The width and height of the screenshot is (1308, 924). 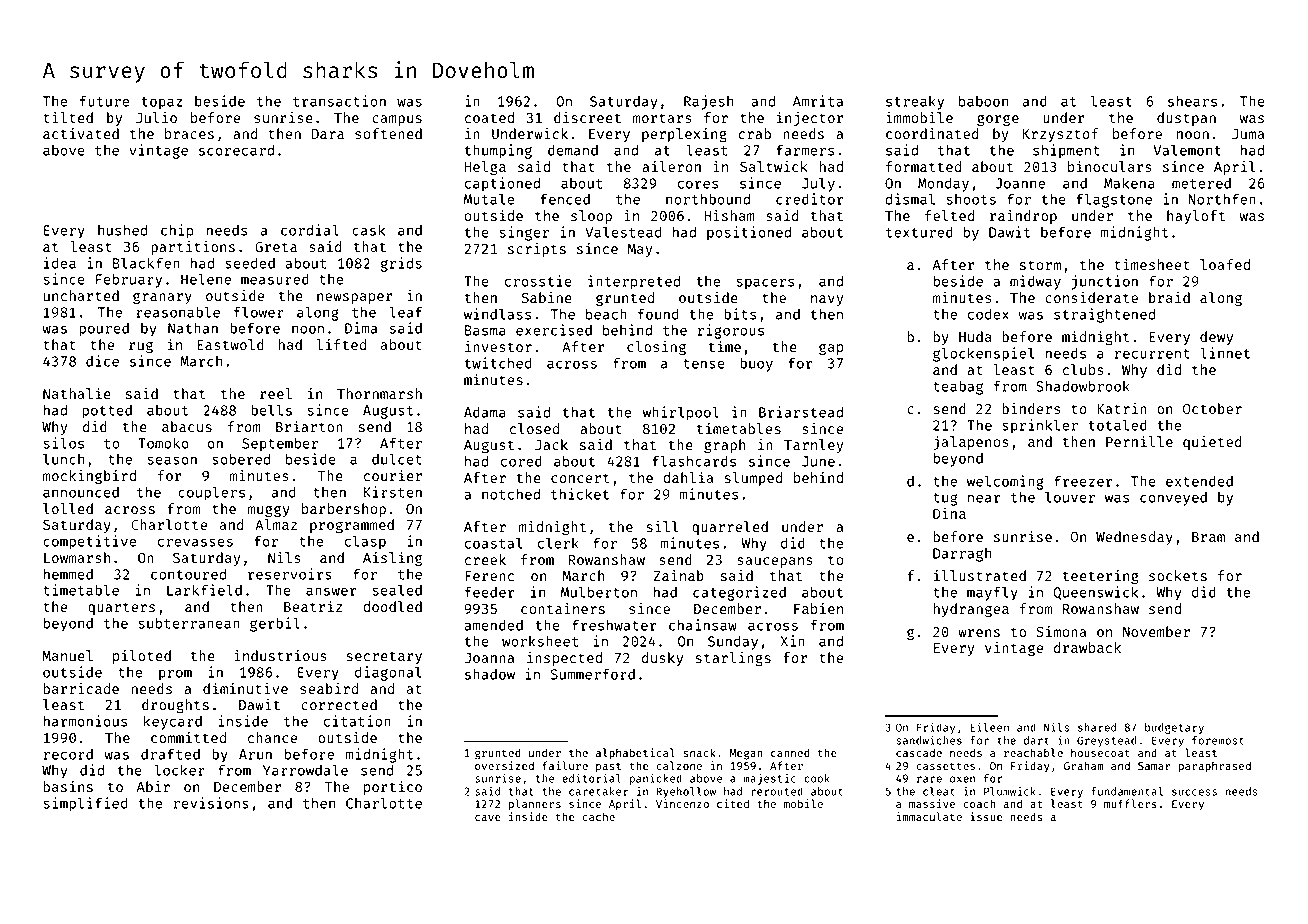 I want to click on Juma, so click(x=1248, y=134).
